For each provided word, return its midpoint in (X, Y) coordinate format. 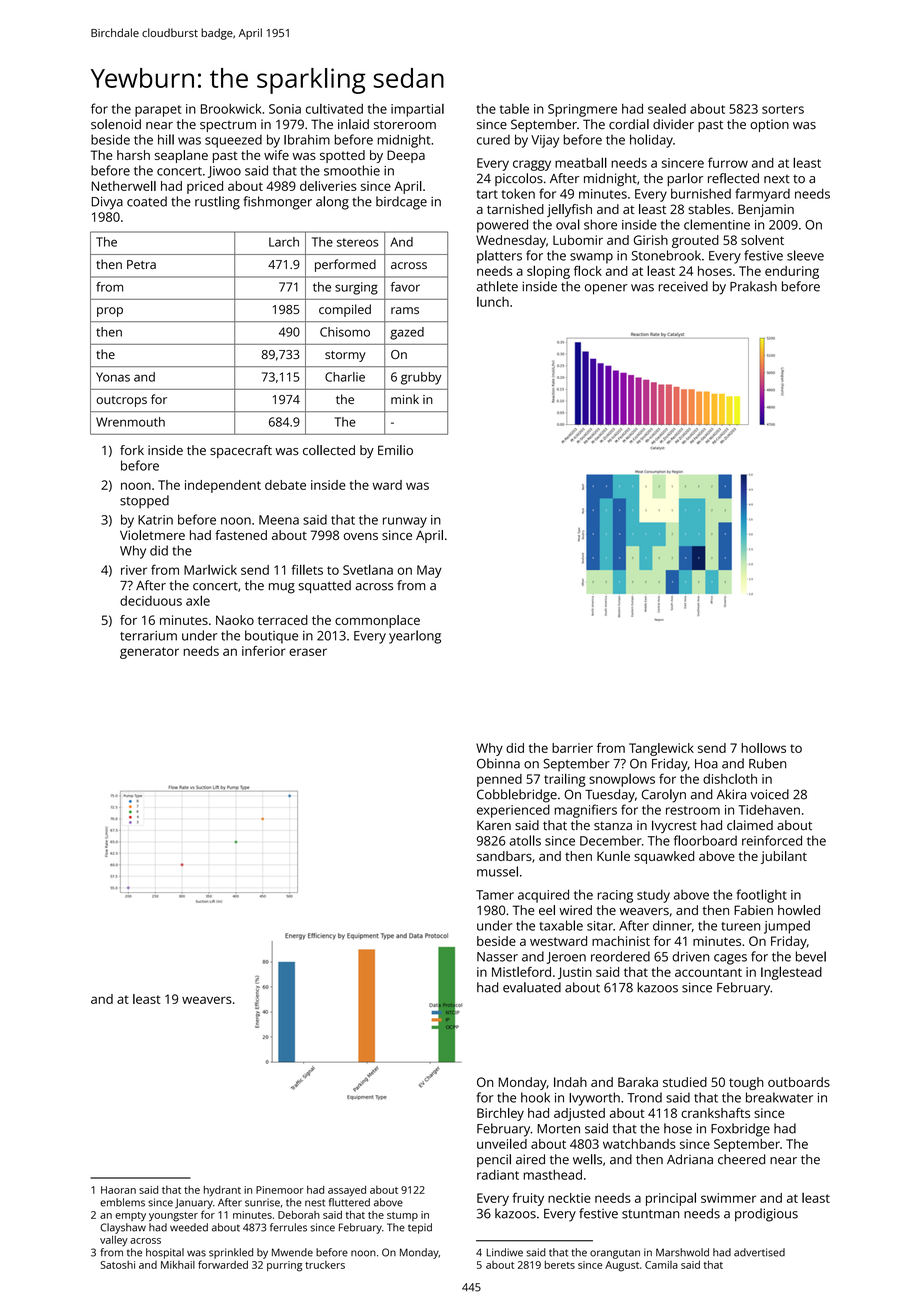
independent (223, 486)
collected (329, 450)
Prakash (753, 286)
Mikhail (178, 1265)
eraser (308, 652)
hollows (763, 748)
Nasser (497, 957)
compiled (345, 310)
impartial (417, 110)
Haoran (118, 1190)
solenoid (116, 124)
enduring (792, 272)
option (769, 125)
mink (405, 399)
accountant (708, 972)
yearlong (415, 637)
